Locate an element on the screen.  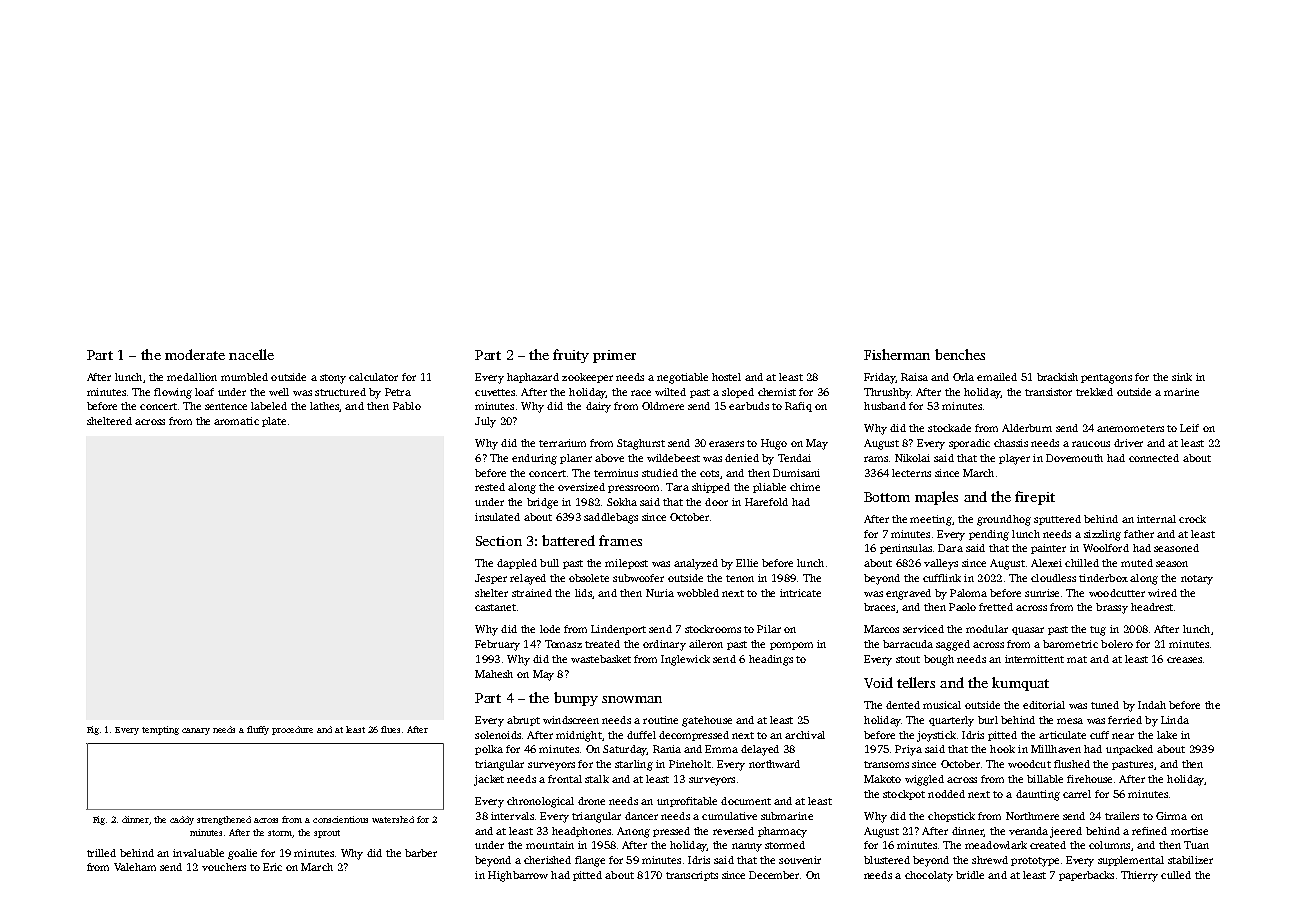
Woolford is located at coordinates (1106, 548).
